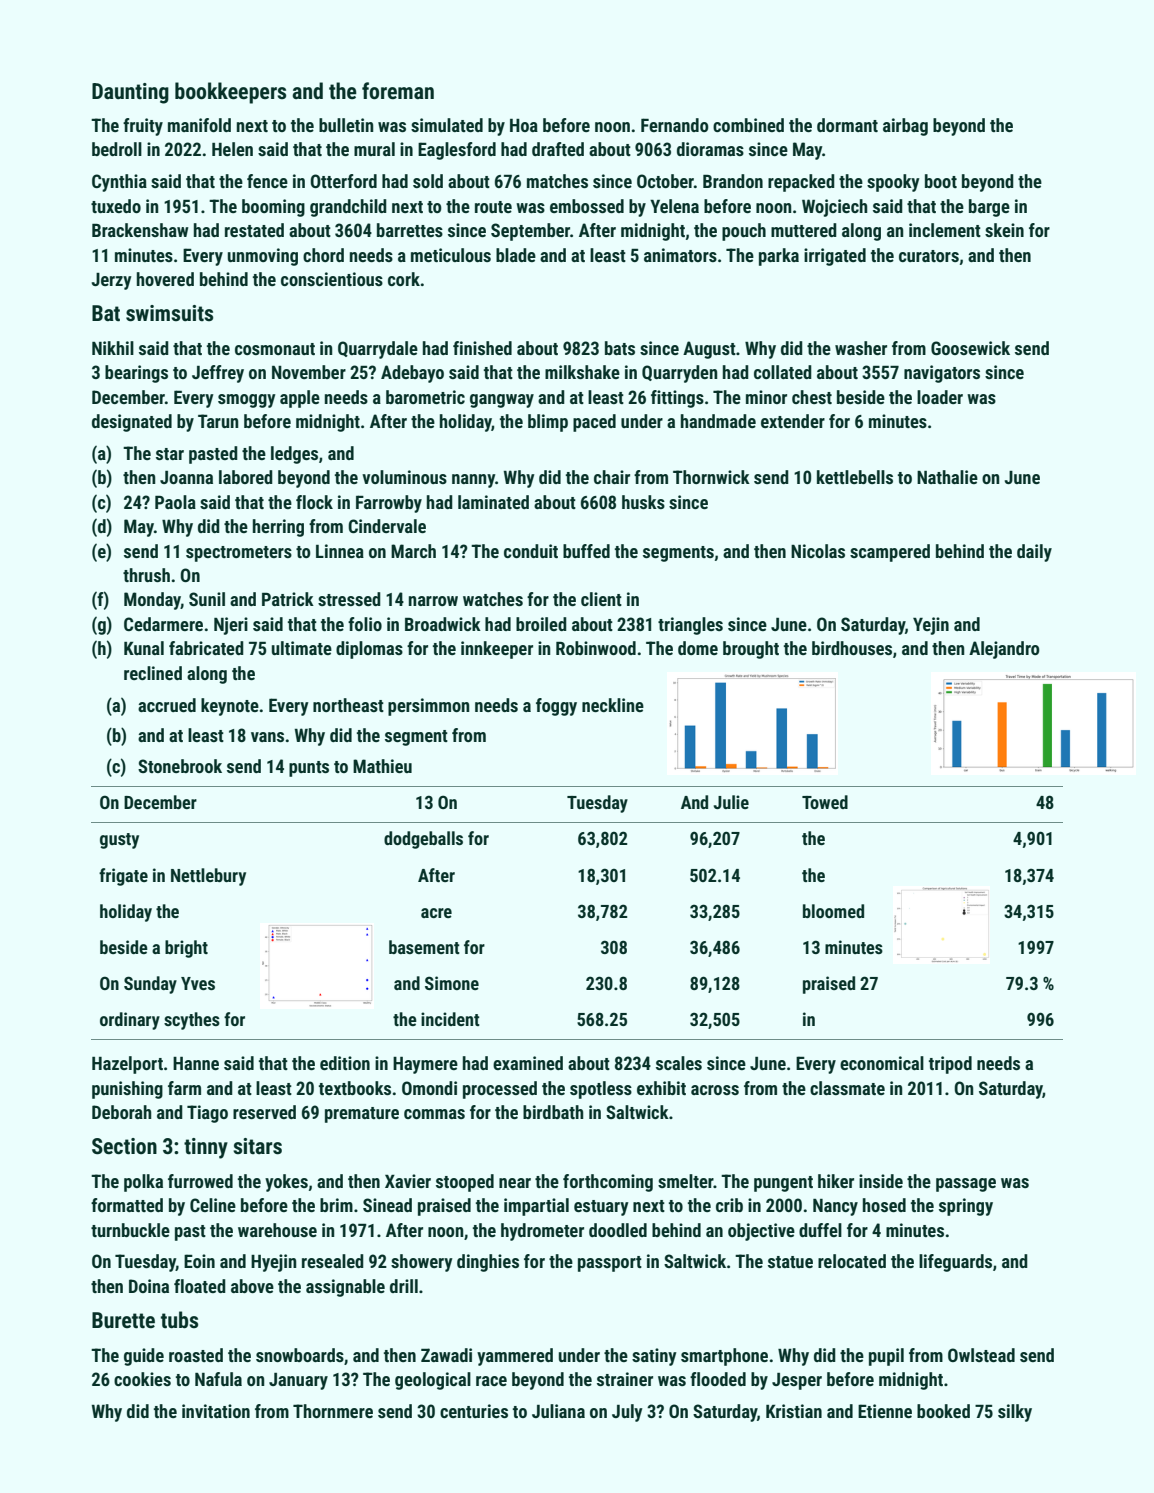  I want to click on dormant, so click(847, 125).
